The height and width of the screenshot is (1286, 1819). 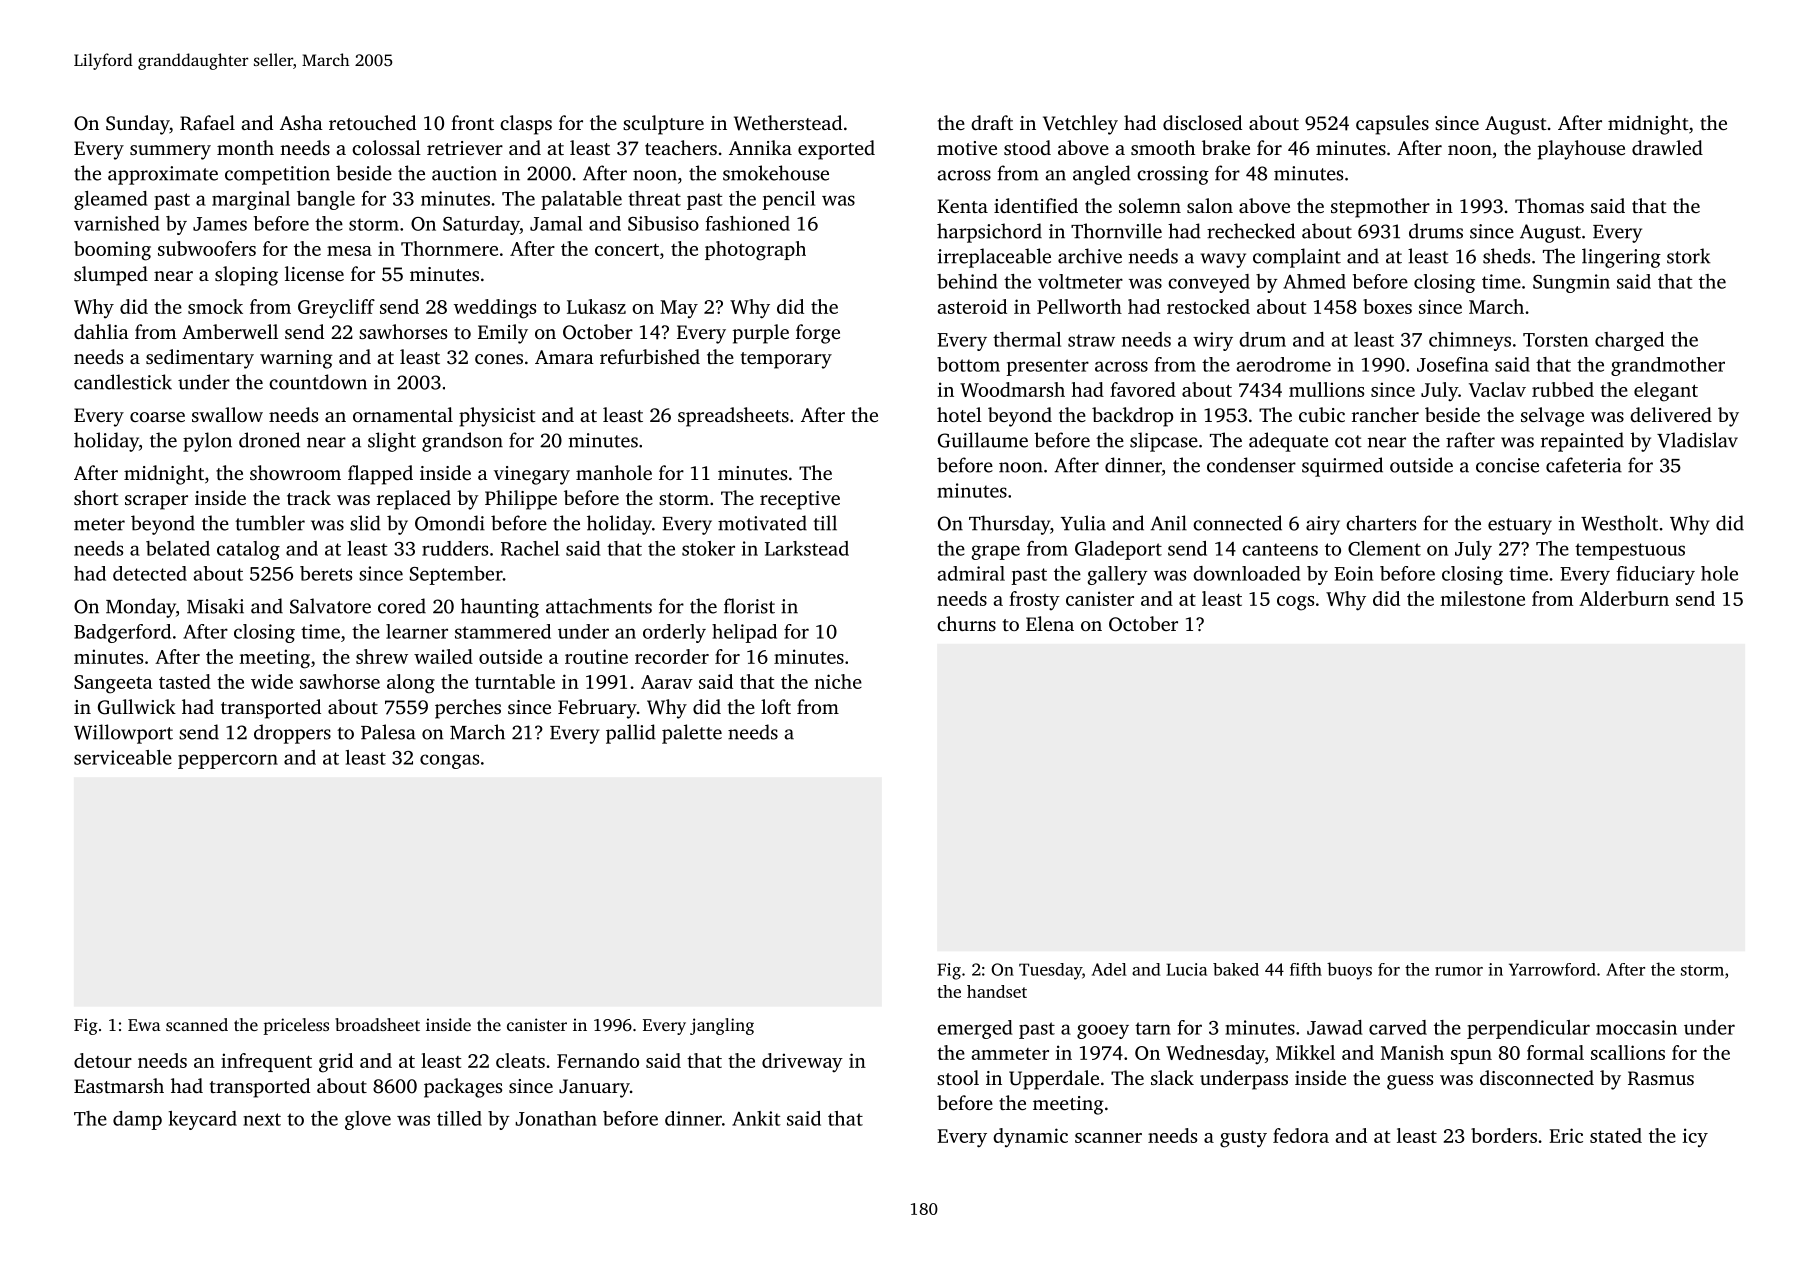 I want to click on scallions, so click(x=1628, y=1052).
